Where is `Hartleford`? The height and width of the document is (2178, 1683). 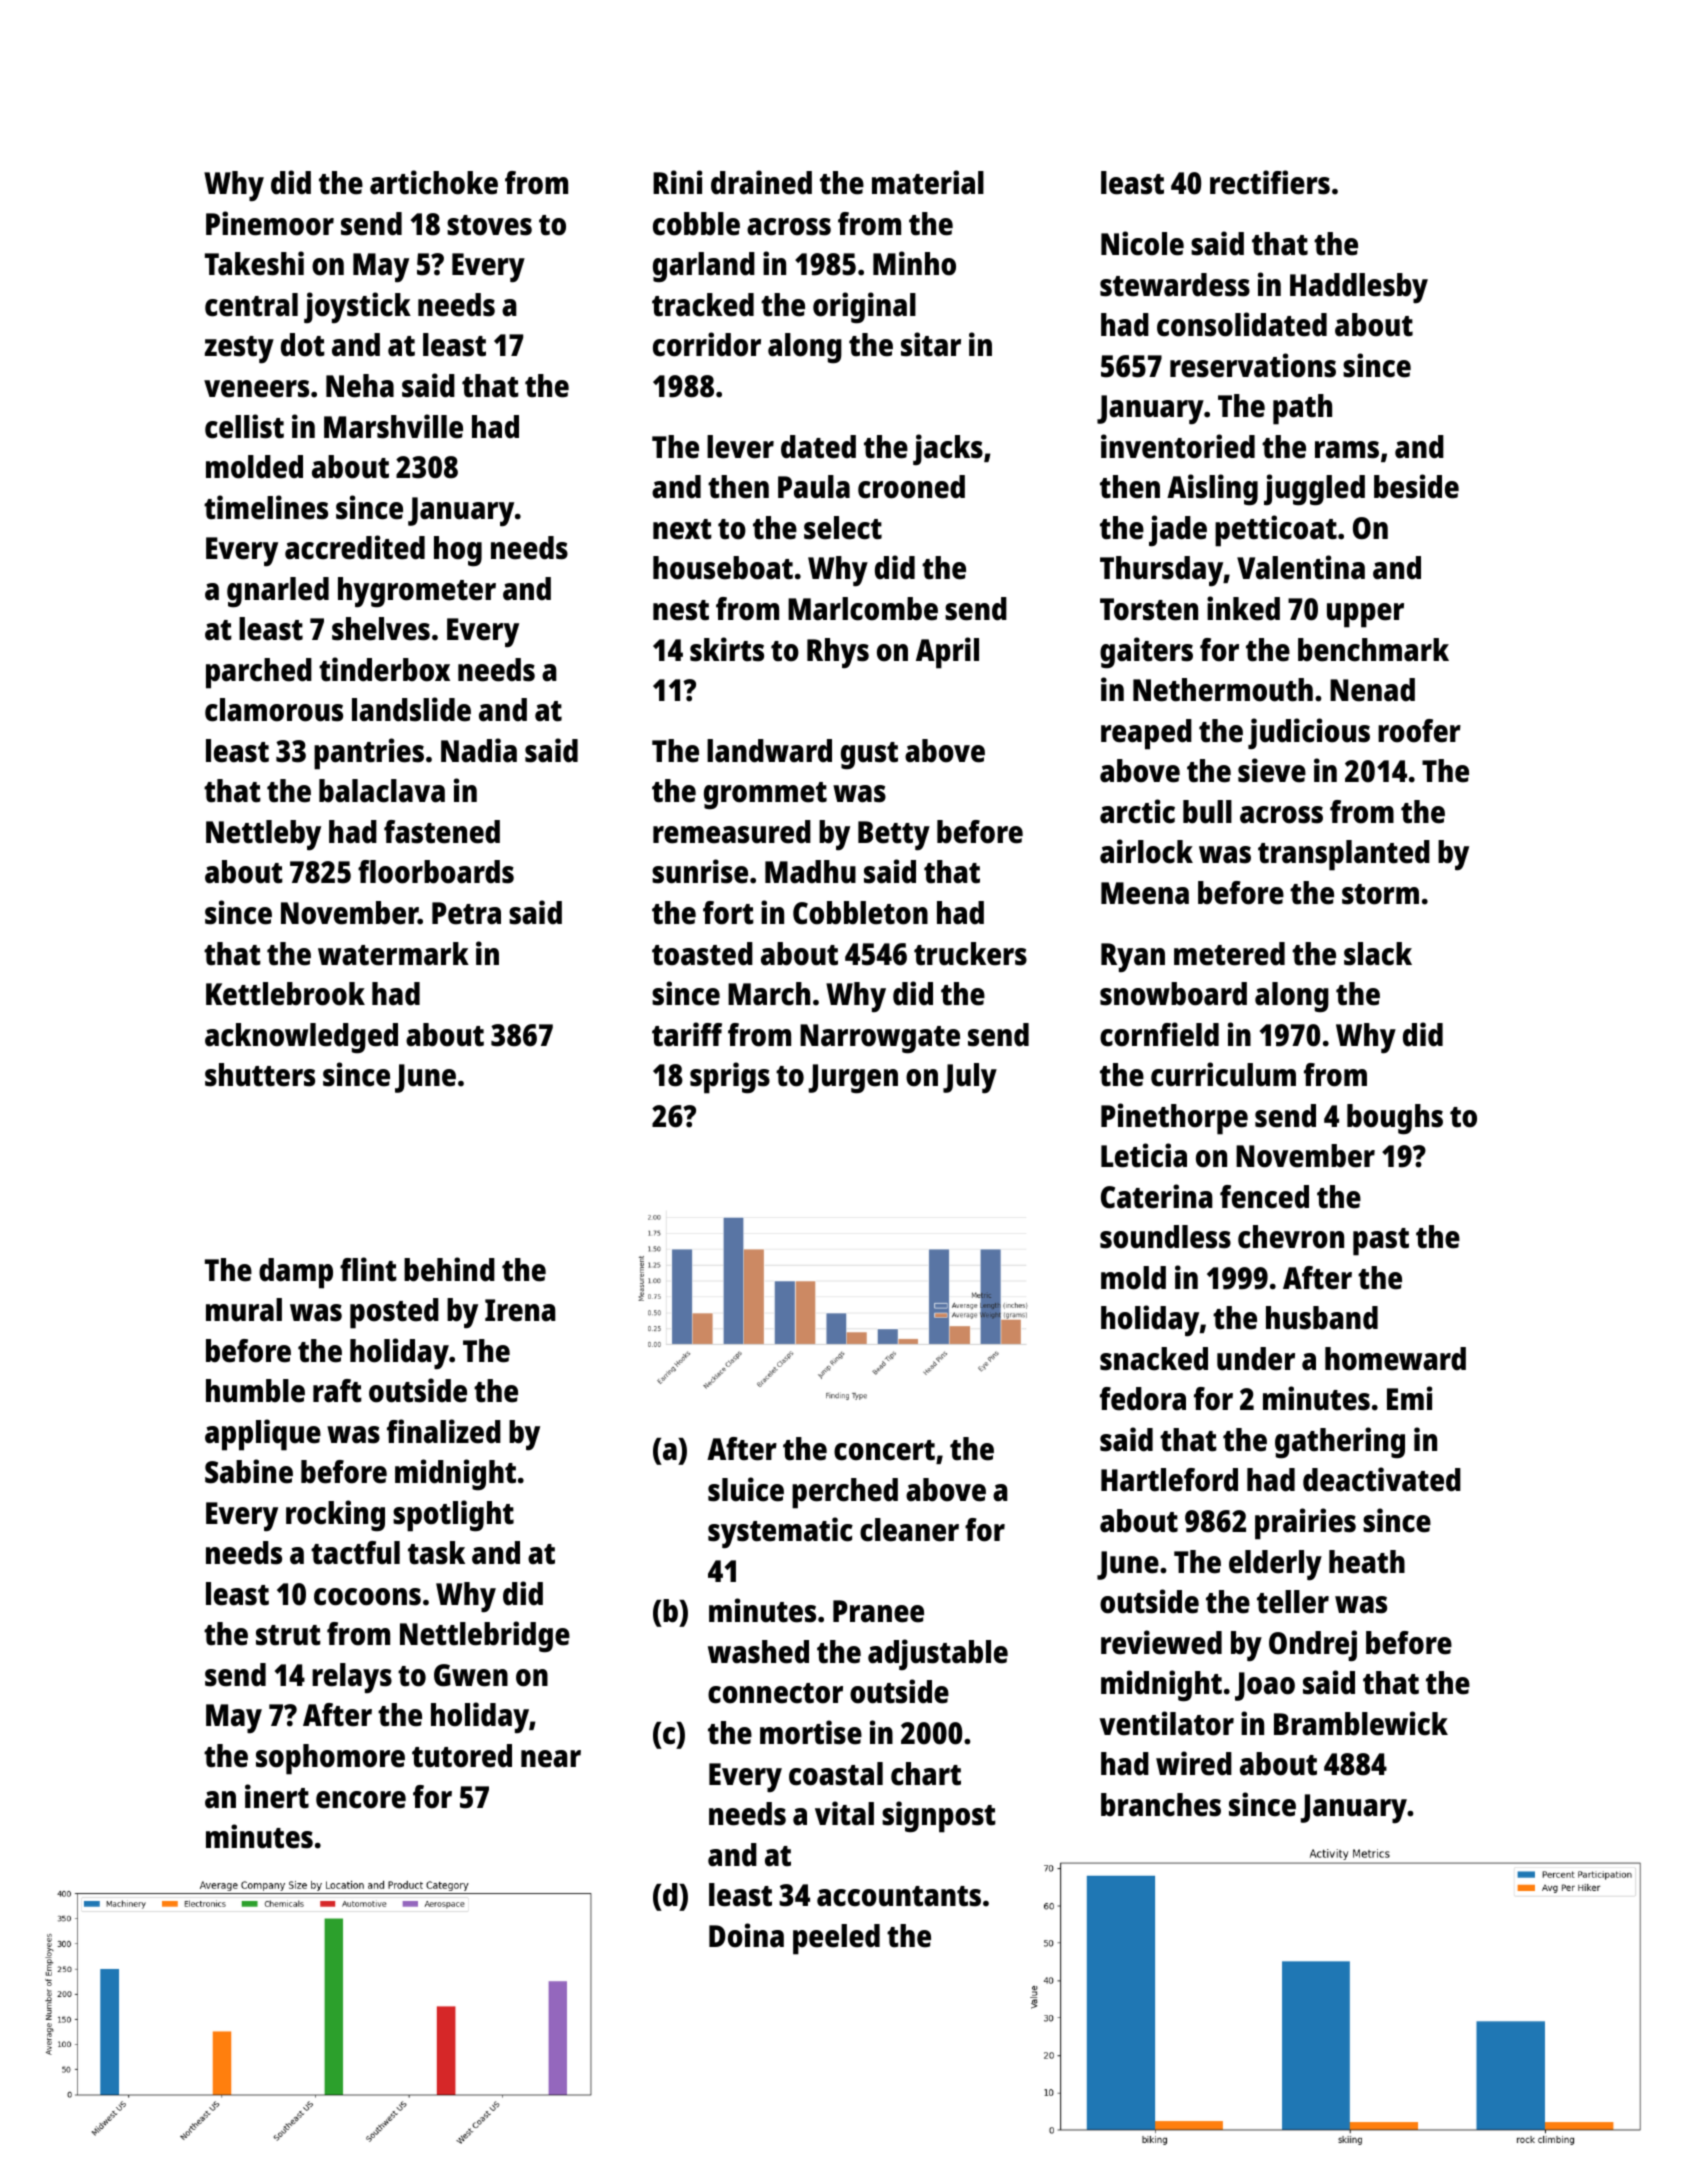 Hartleford is located at coordinates (1169, 1480).
